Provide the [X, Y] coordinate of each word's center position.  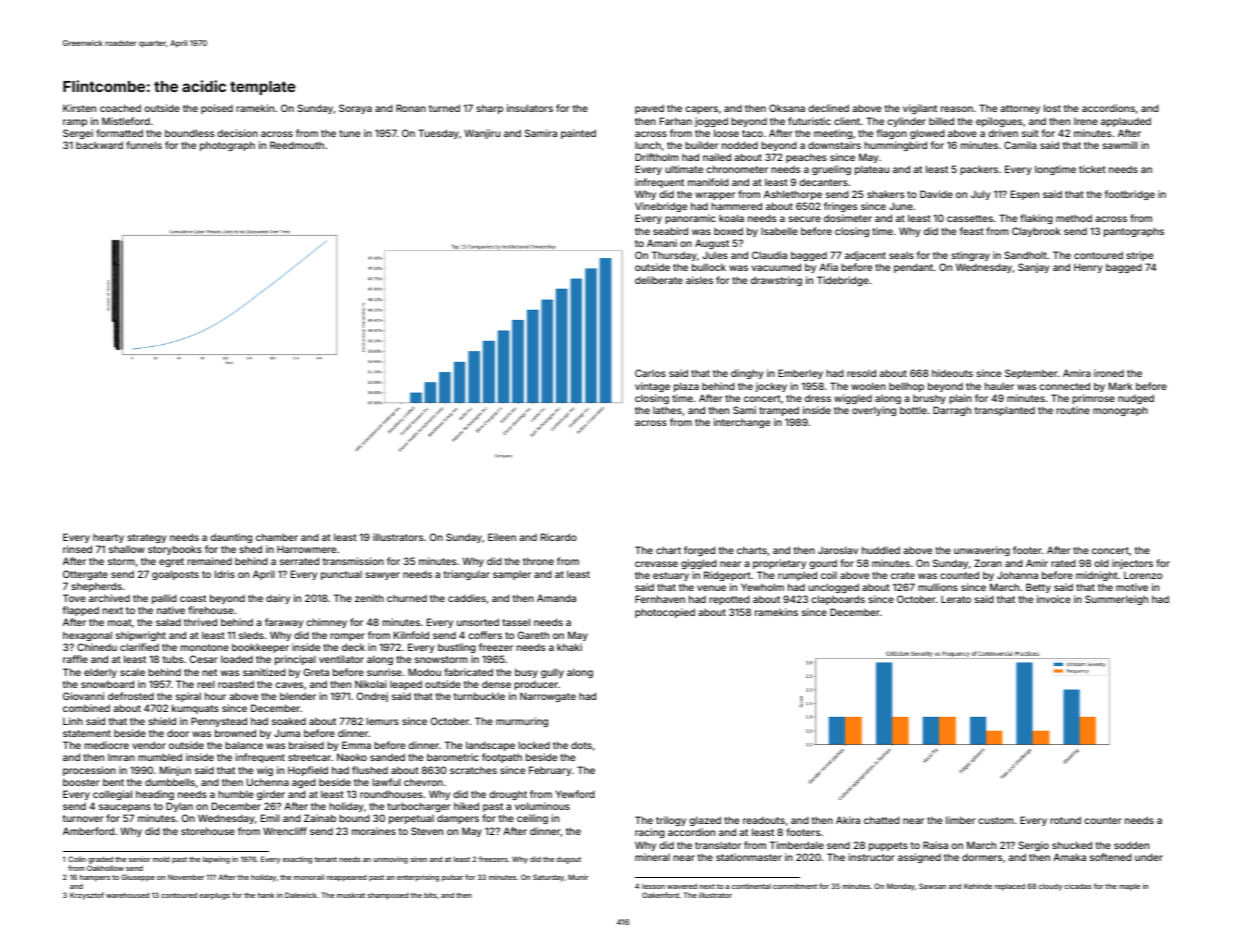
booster [81, 782]
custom [996, 820]
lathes [667, 410]
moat [120, 622]
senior [140, 859]
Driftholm [657, 157]
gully [552, 673]
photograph [227, 146]
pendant [913, 268]
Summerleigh [1116, 600]
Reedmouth [297, 145]
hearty [108, 538]
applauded [1126, 122]
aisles [699, 280]
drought [508, 795]
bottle [913, 410]
